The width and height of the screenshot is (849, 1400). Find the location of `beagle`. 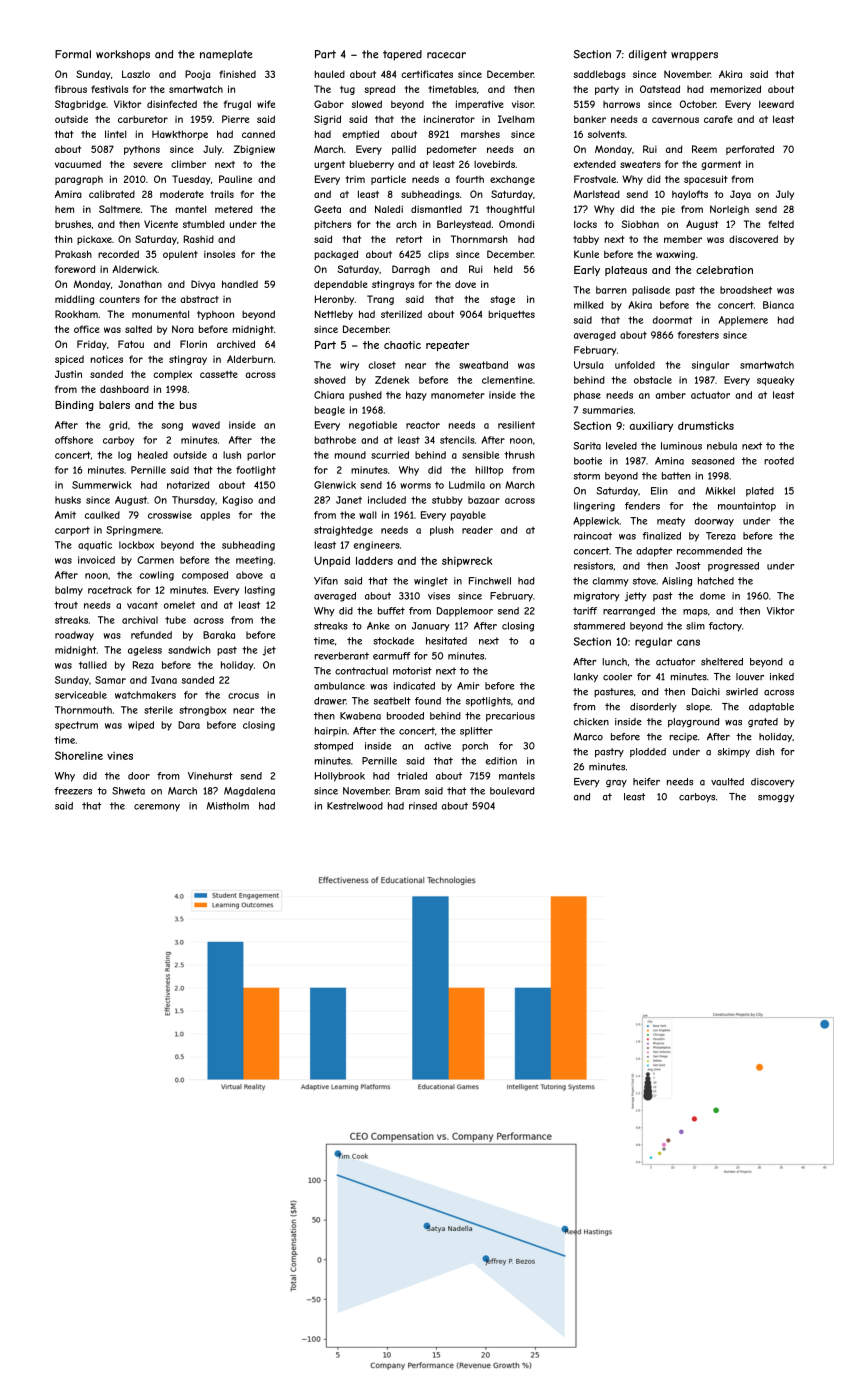

beagle is located at coordinates (330, 411).
